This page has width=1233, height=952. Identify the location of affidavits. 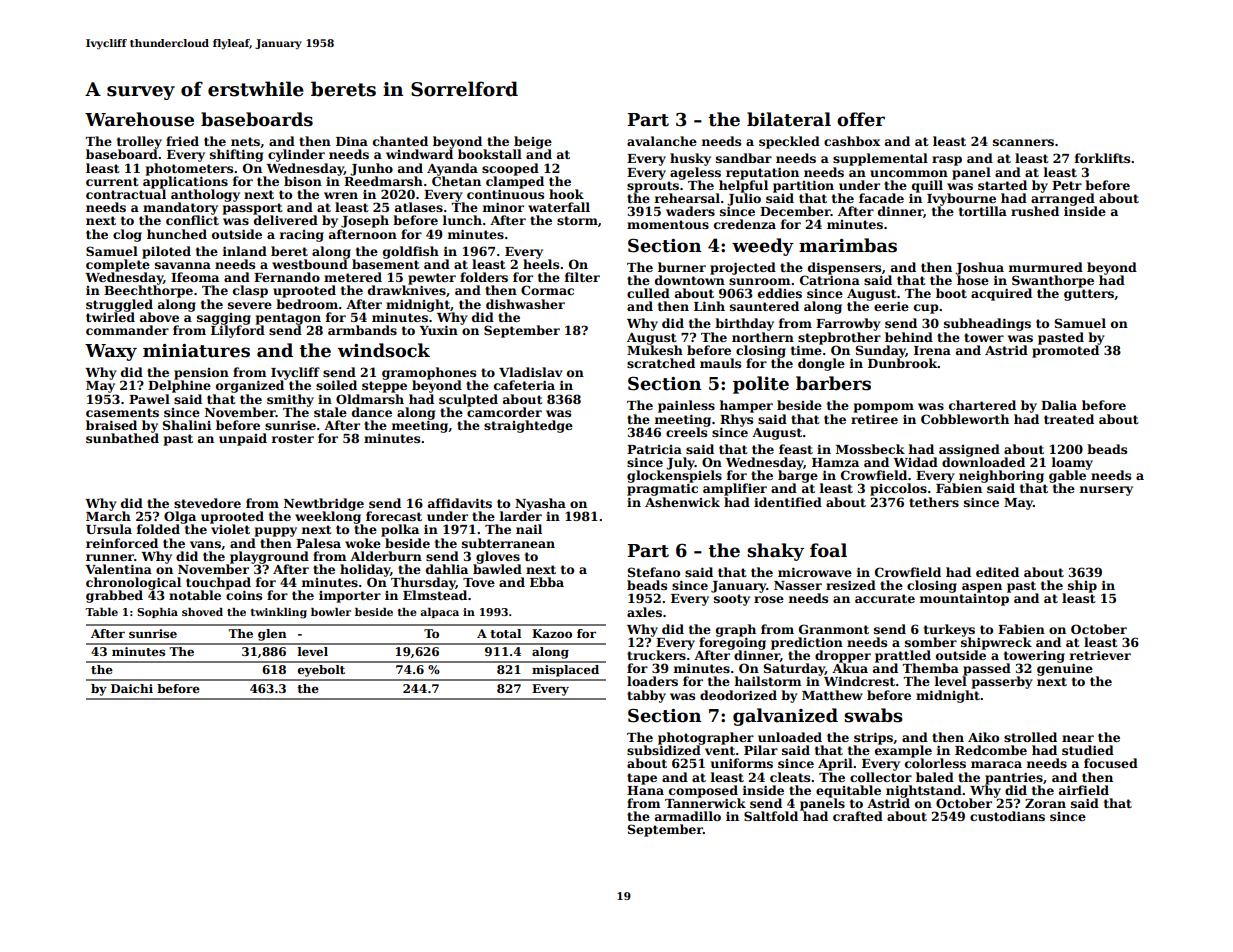
(460, 503).
